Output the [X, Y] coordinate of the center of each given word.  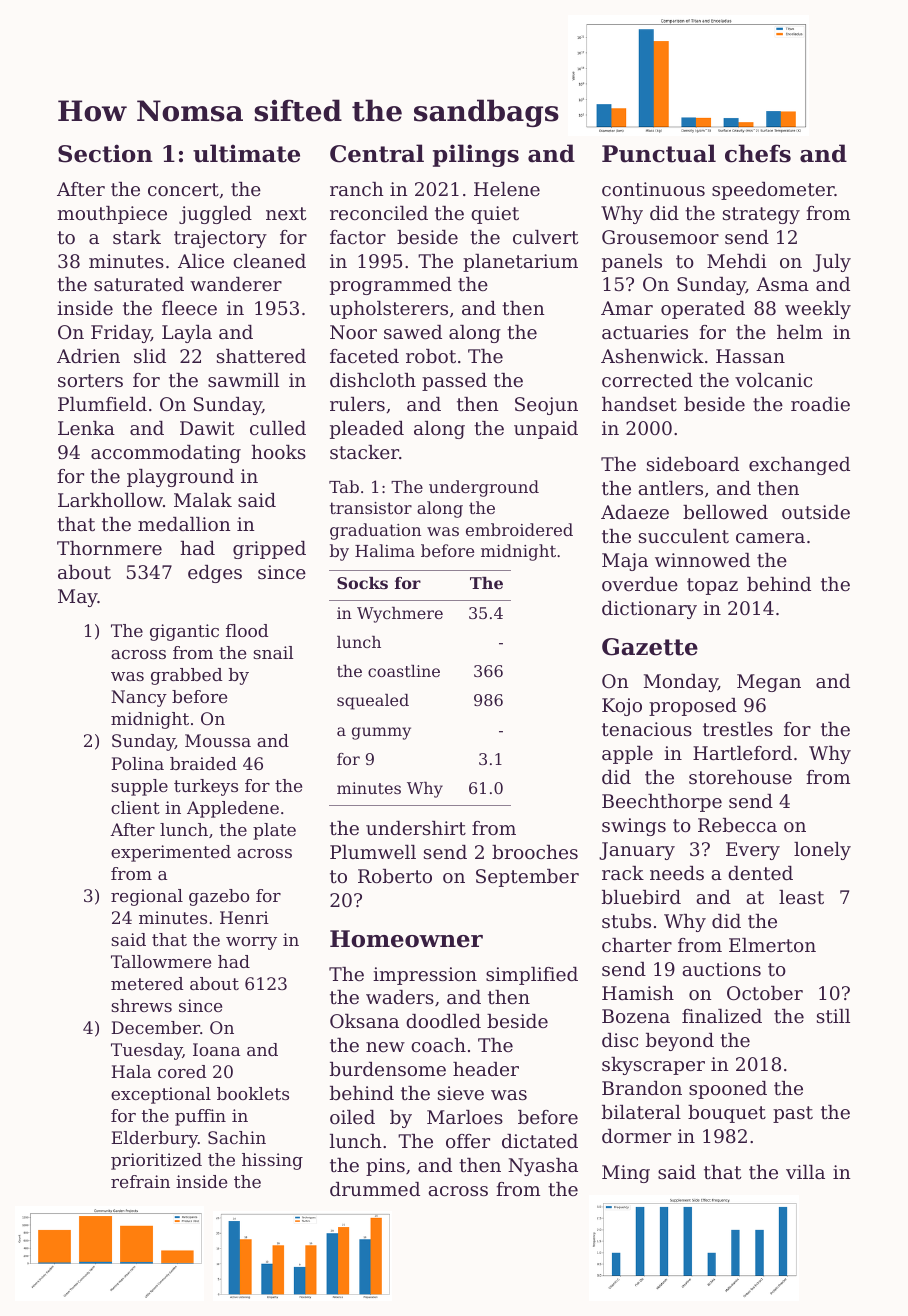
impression [425, 976]
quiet [495, 215]
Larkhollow [110, 500]
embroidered [519, 529]
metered [147, 983]
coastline [404, 671]
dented [760, 873]
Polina [137, 763]
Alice [201, 261]
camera [770, 538]
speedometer [773, 191]
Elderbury [154, 1139]
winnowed [702, 560]
